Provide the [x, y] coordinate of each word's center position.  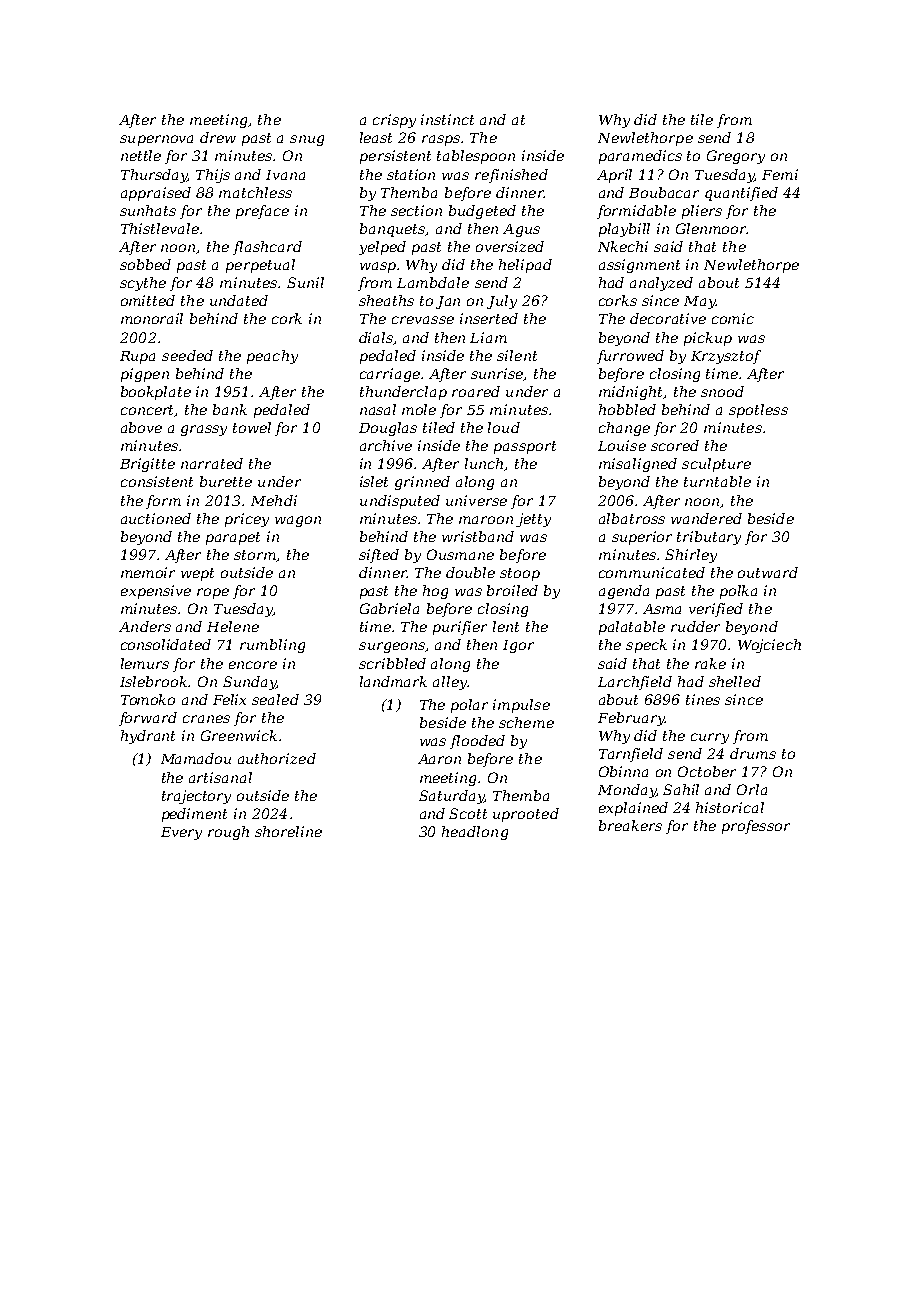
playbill [624, 230]
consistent [157, 481]
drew [218, 137]
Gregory [736, 157]
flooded [477, 742]
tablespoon [476, 157]
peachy [272, 357]
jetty [533, 520]
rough [228, 833]
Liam [488, 337]
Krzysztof [726, 357]
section [416, 210]
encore [253, 665]
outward [768, 572]
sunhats [148, 210]
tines [703, 699]
